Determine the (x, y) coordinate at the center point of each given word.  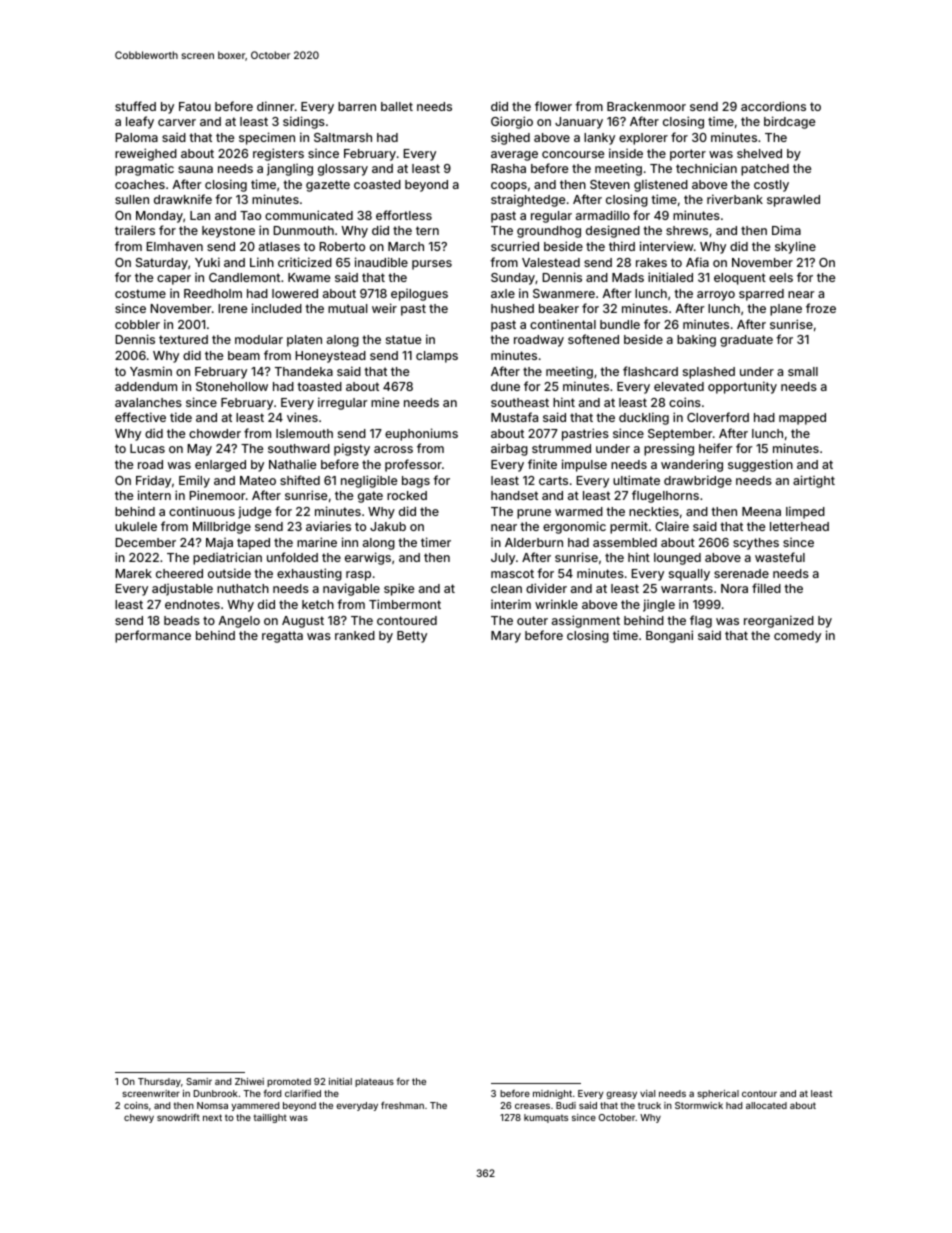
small (803, 371)
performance (153, 636)
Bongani (669, 636)
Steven (610, 184)
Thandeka (304, 371)
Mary (506, 637)
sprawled (793, 201)
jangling (290, 169)
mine (385, 402)
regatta (282, 637)
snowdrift (178, 1117)
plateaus (374, 1082)
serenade (741, 573)
